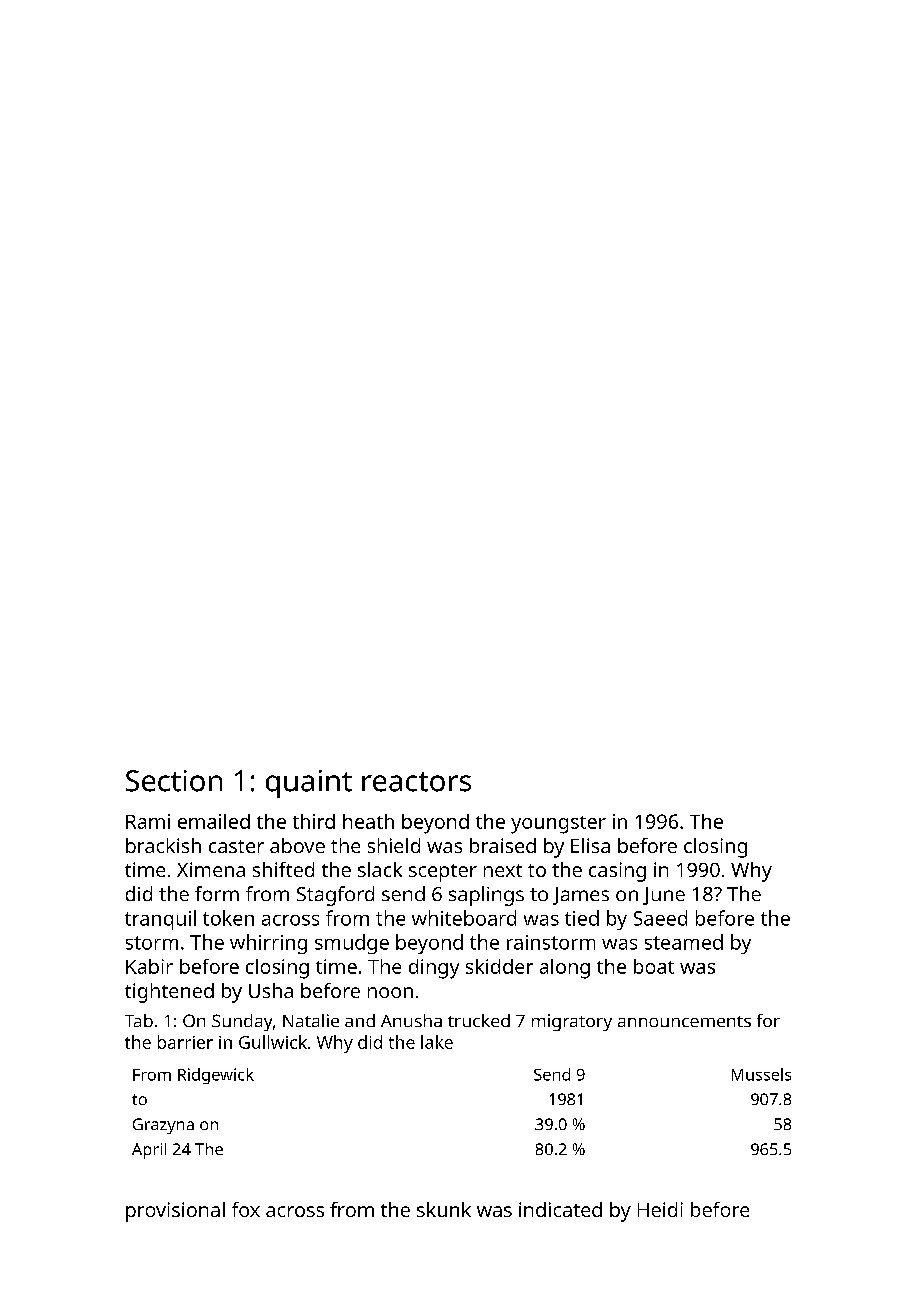  What do you see at coordinates (499, 966) in the screenshot?
I see `skidder` at bounding box center [499, 966].
